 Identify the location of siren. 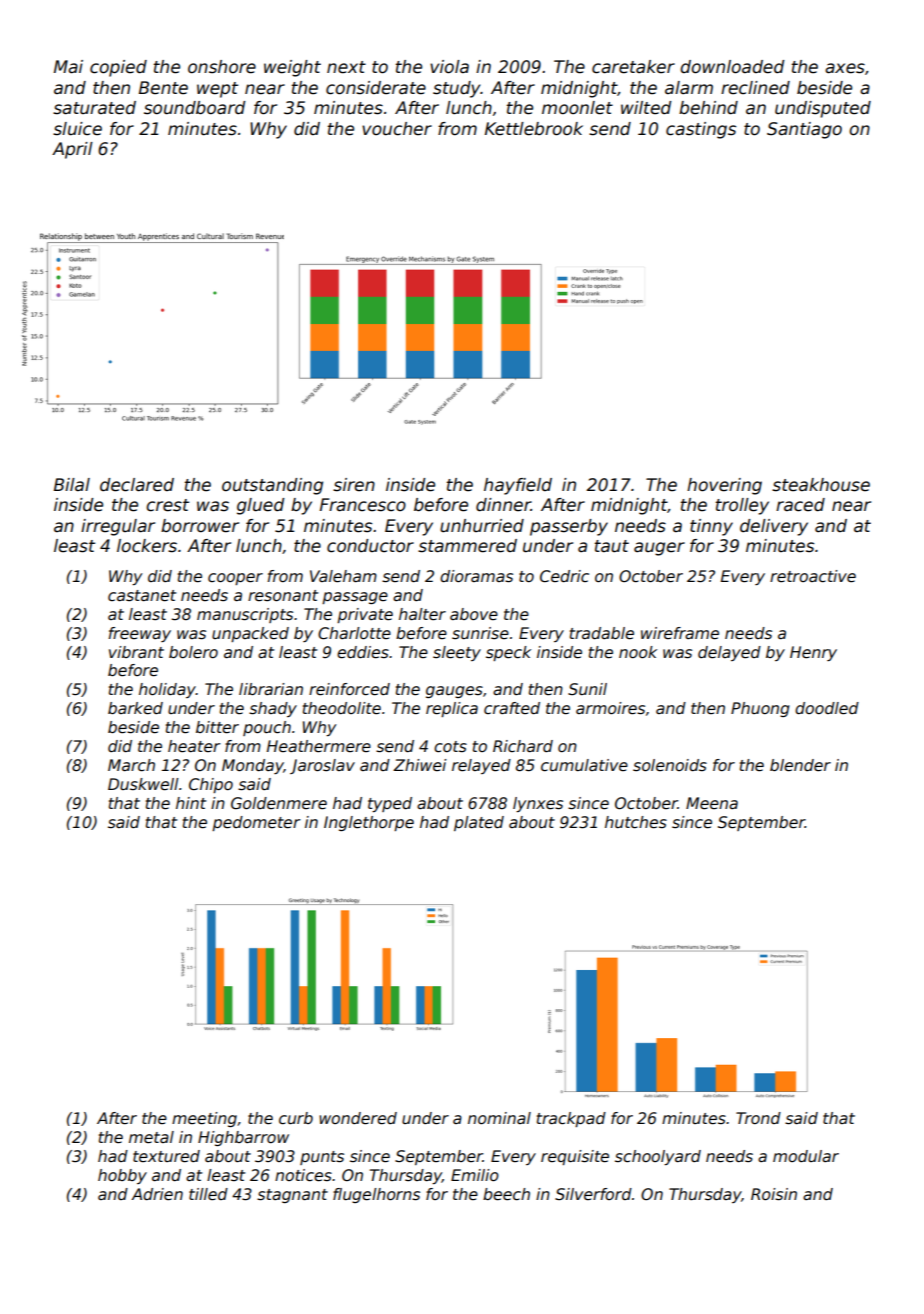
(354, 485).
